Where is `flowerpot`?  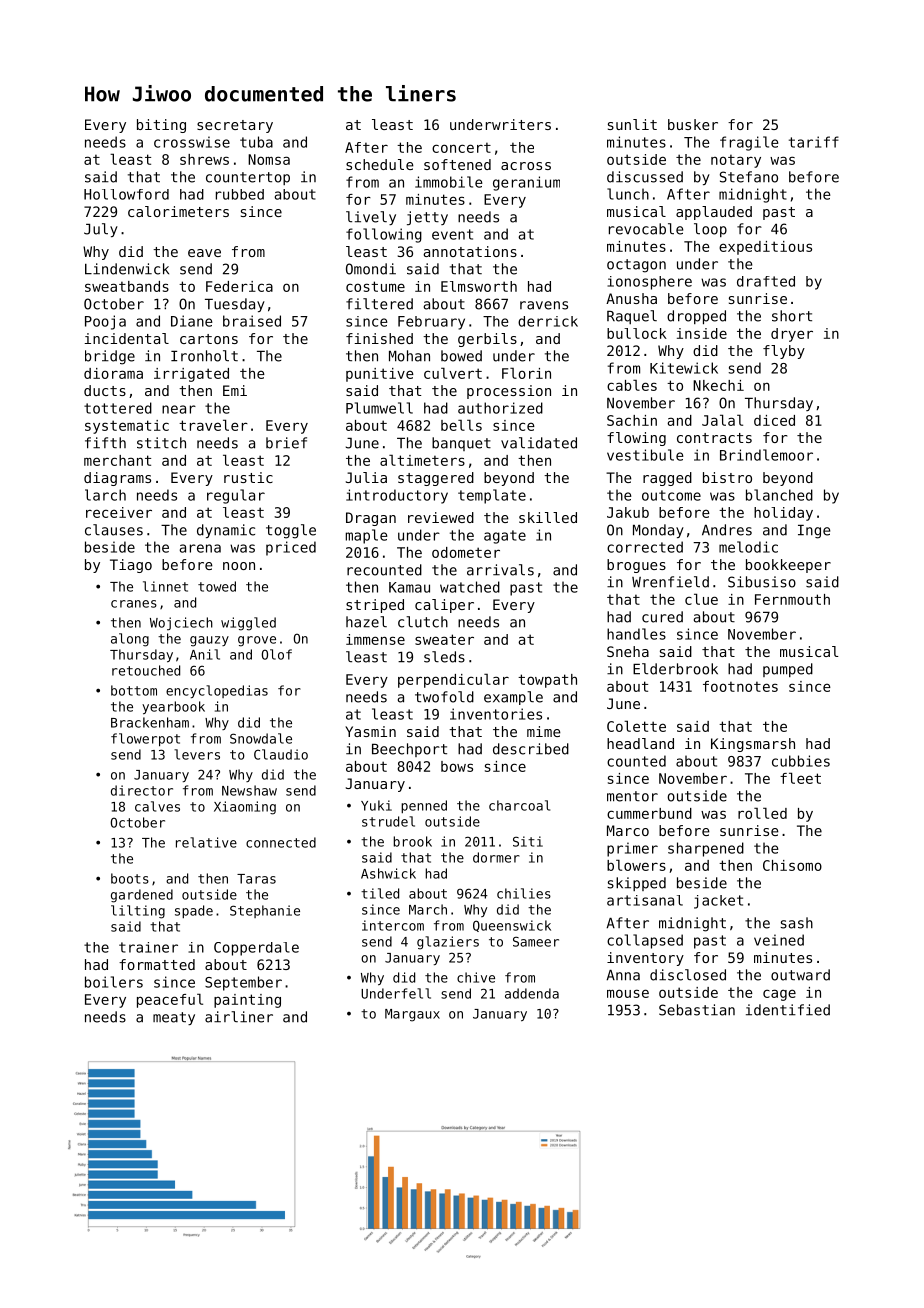
flowerpot is located at coordinates (145, 740).
